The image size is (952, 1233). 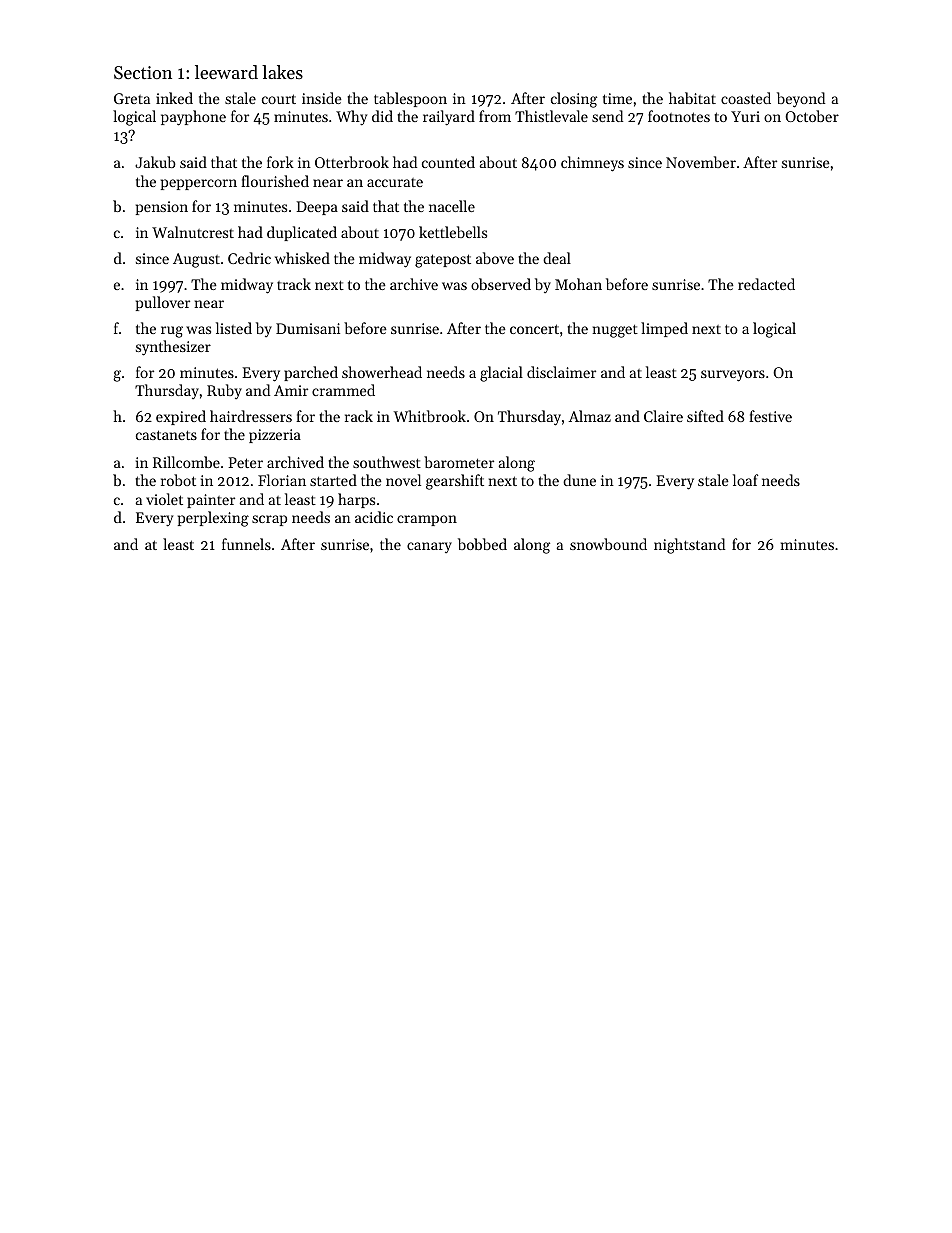 What do you see at coordinates (302, 233) in the page?
I see `duplicated` at bounding box center [302, 233].
